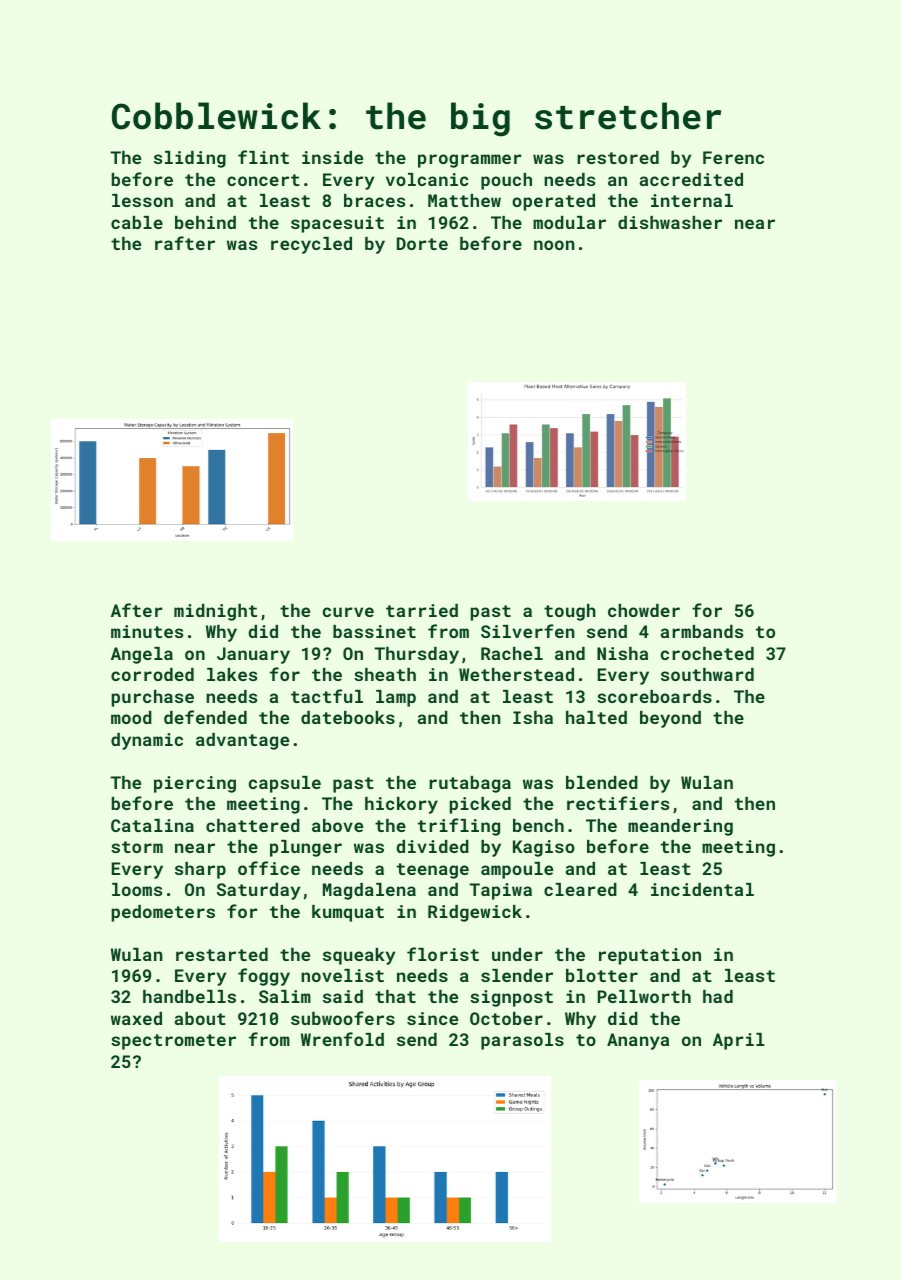 This screenshot has height=1280, width=901. Describe the element at coordinates (337, 224) in the screenshot. I see `spacesuit` at that location.
